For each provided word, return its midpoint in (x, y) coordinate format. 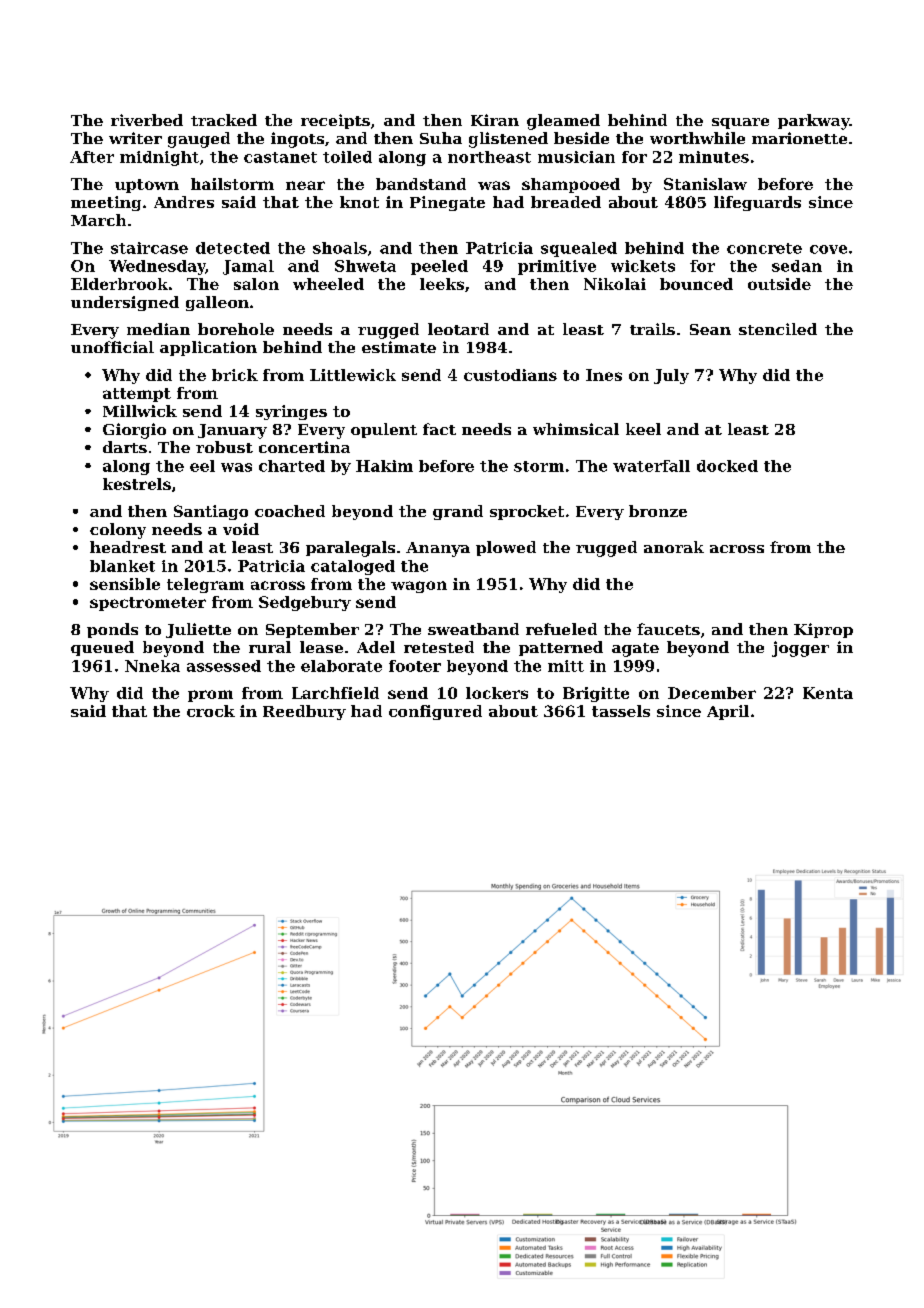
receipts (335, 121)
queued (102, 648)
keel (643, 429)
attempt (137, 395)
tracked (224, 120)
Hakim (384, 466)
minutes (714, 157)
